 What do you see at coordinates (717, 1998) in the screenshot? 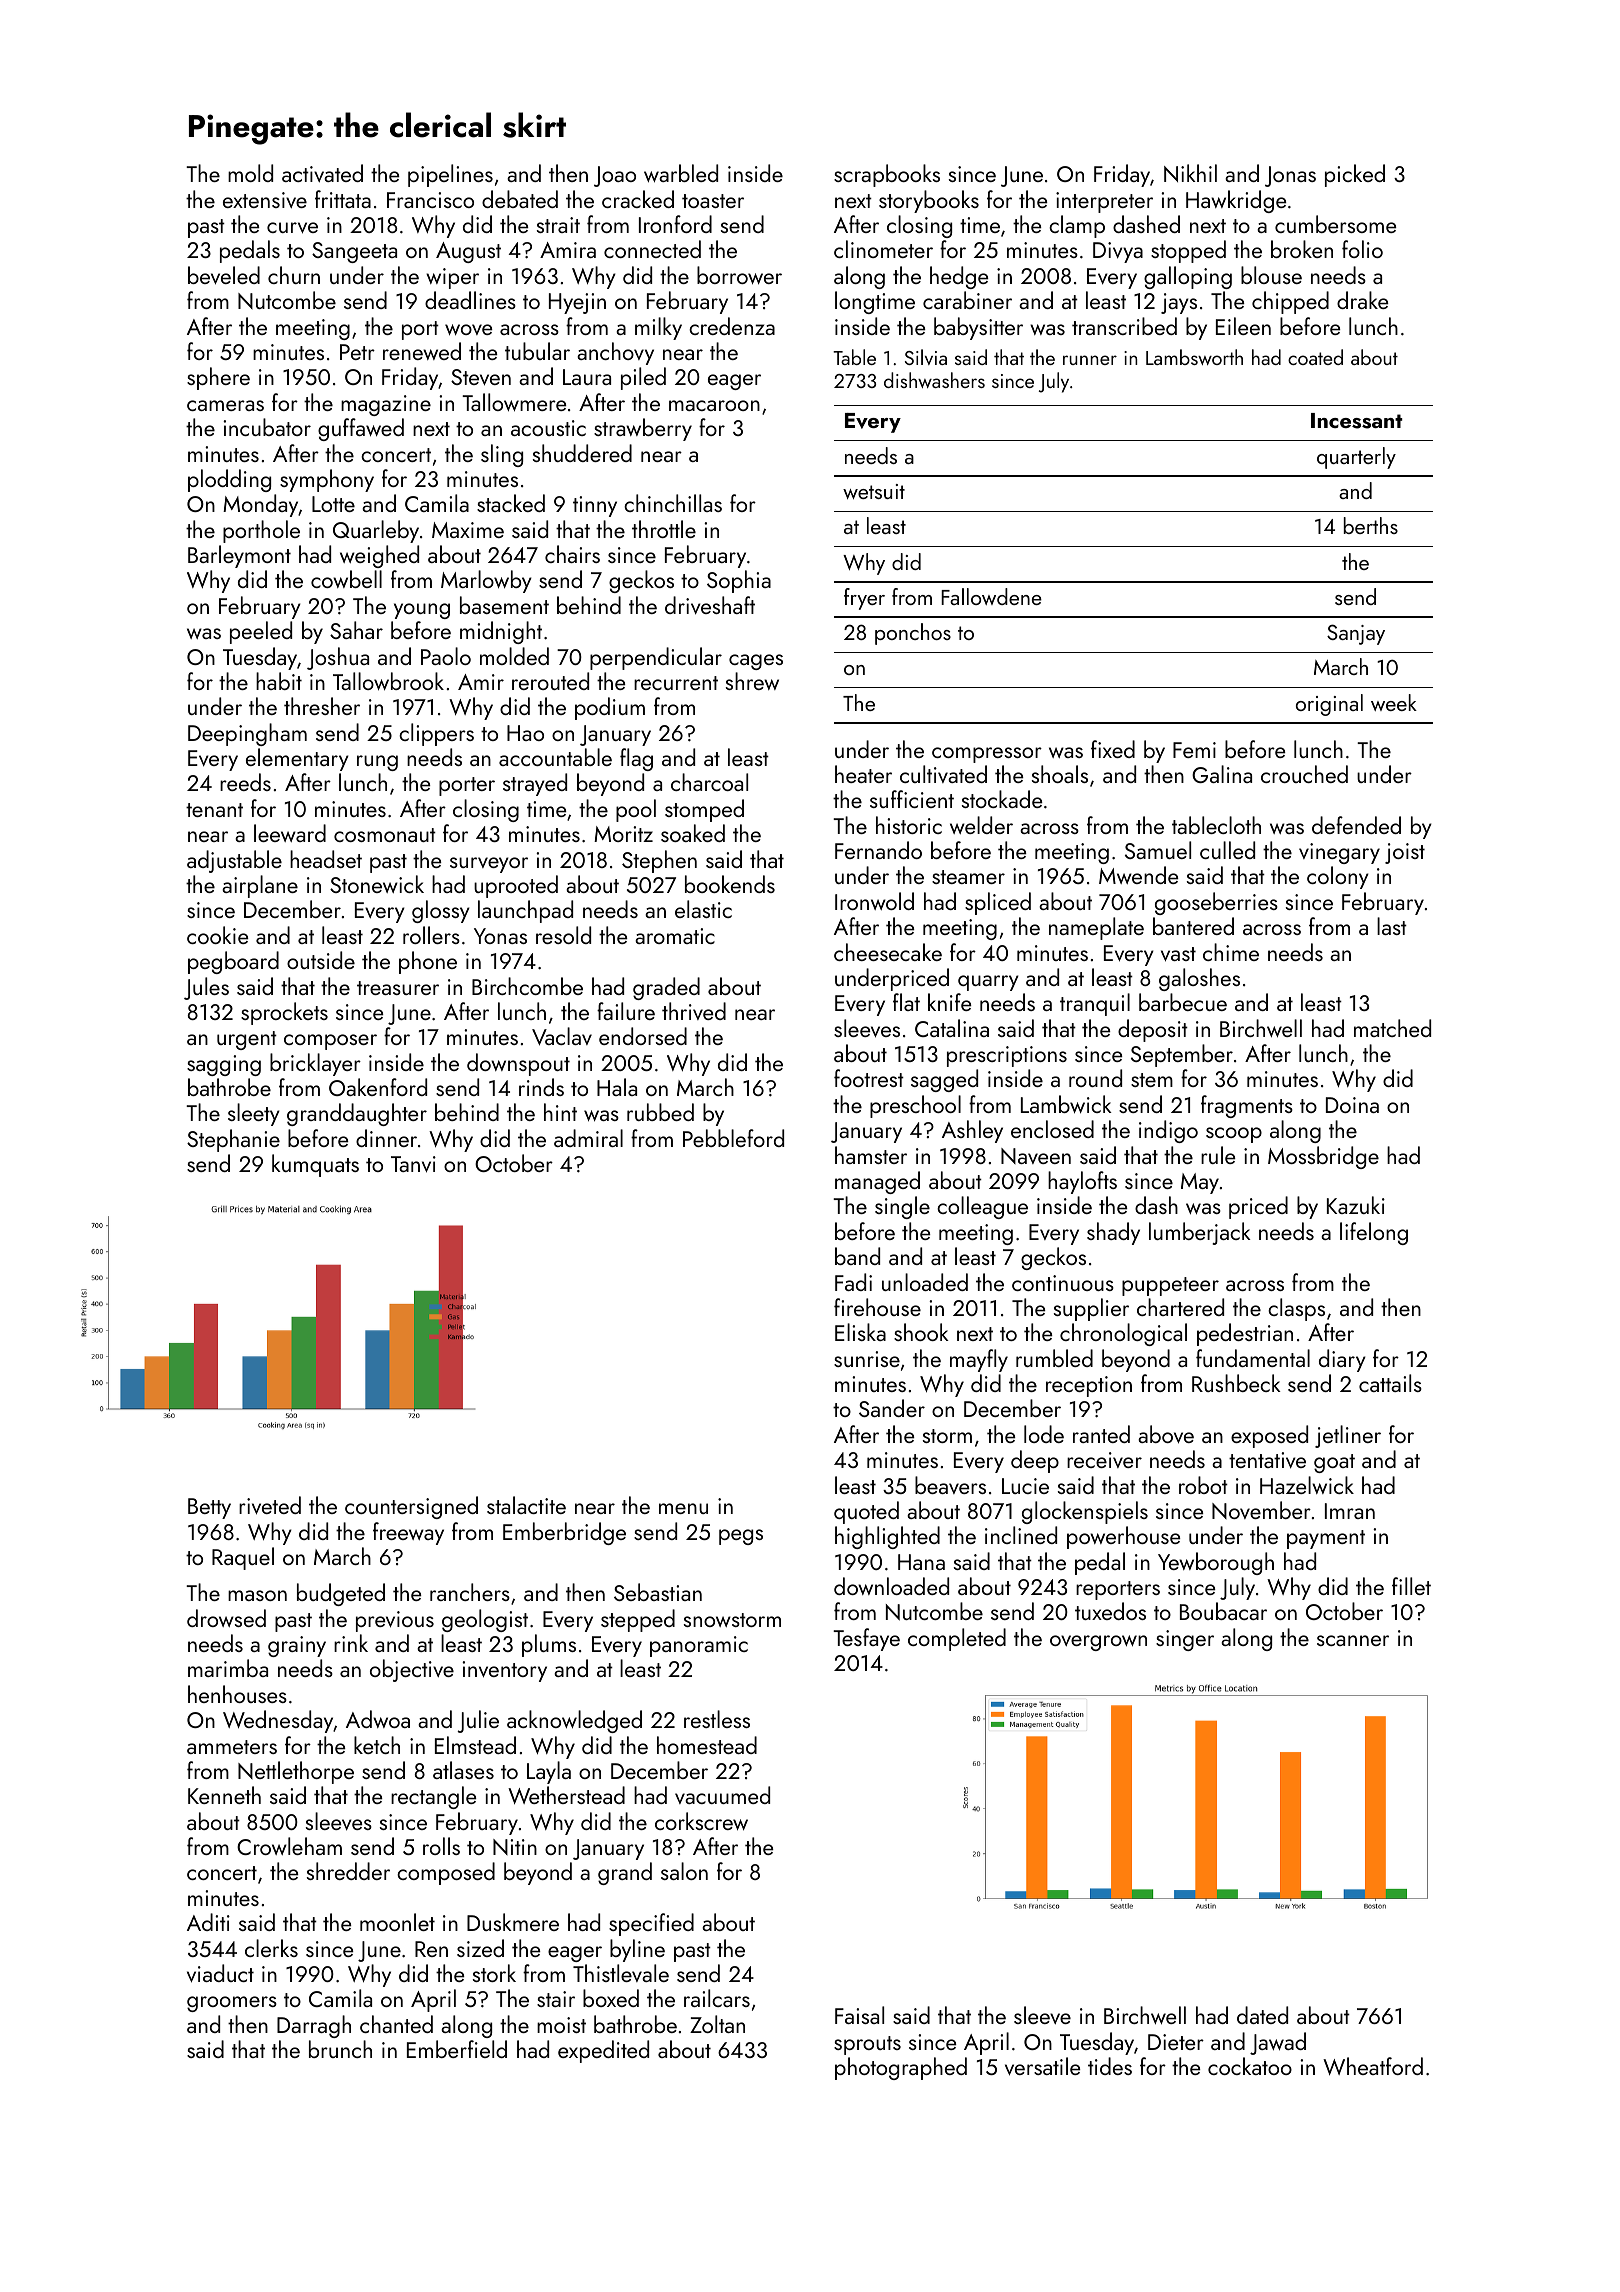
I see `railcars` at bounding box center [717, 1998].
